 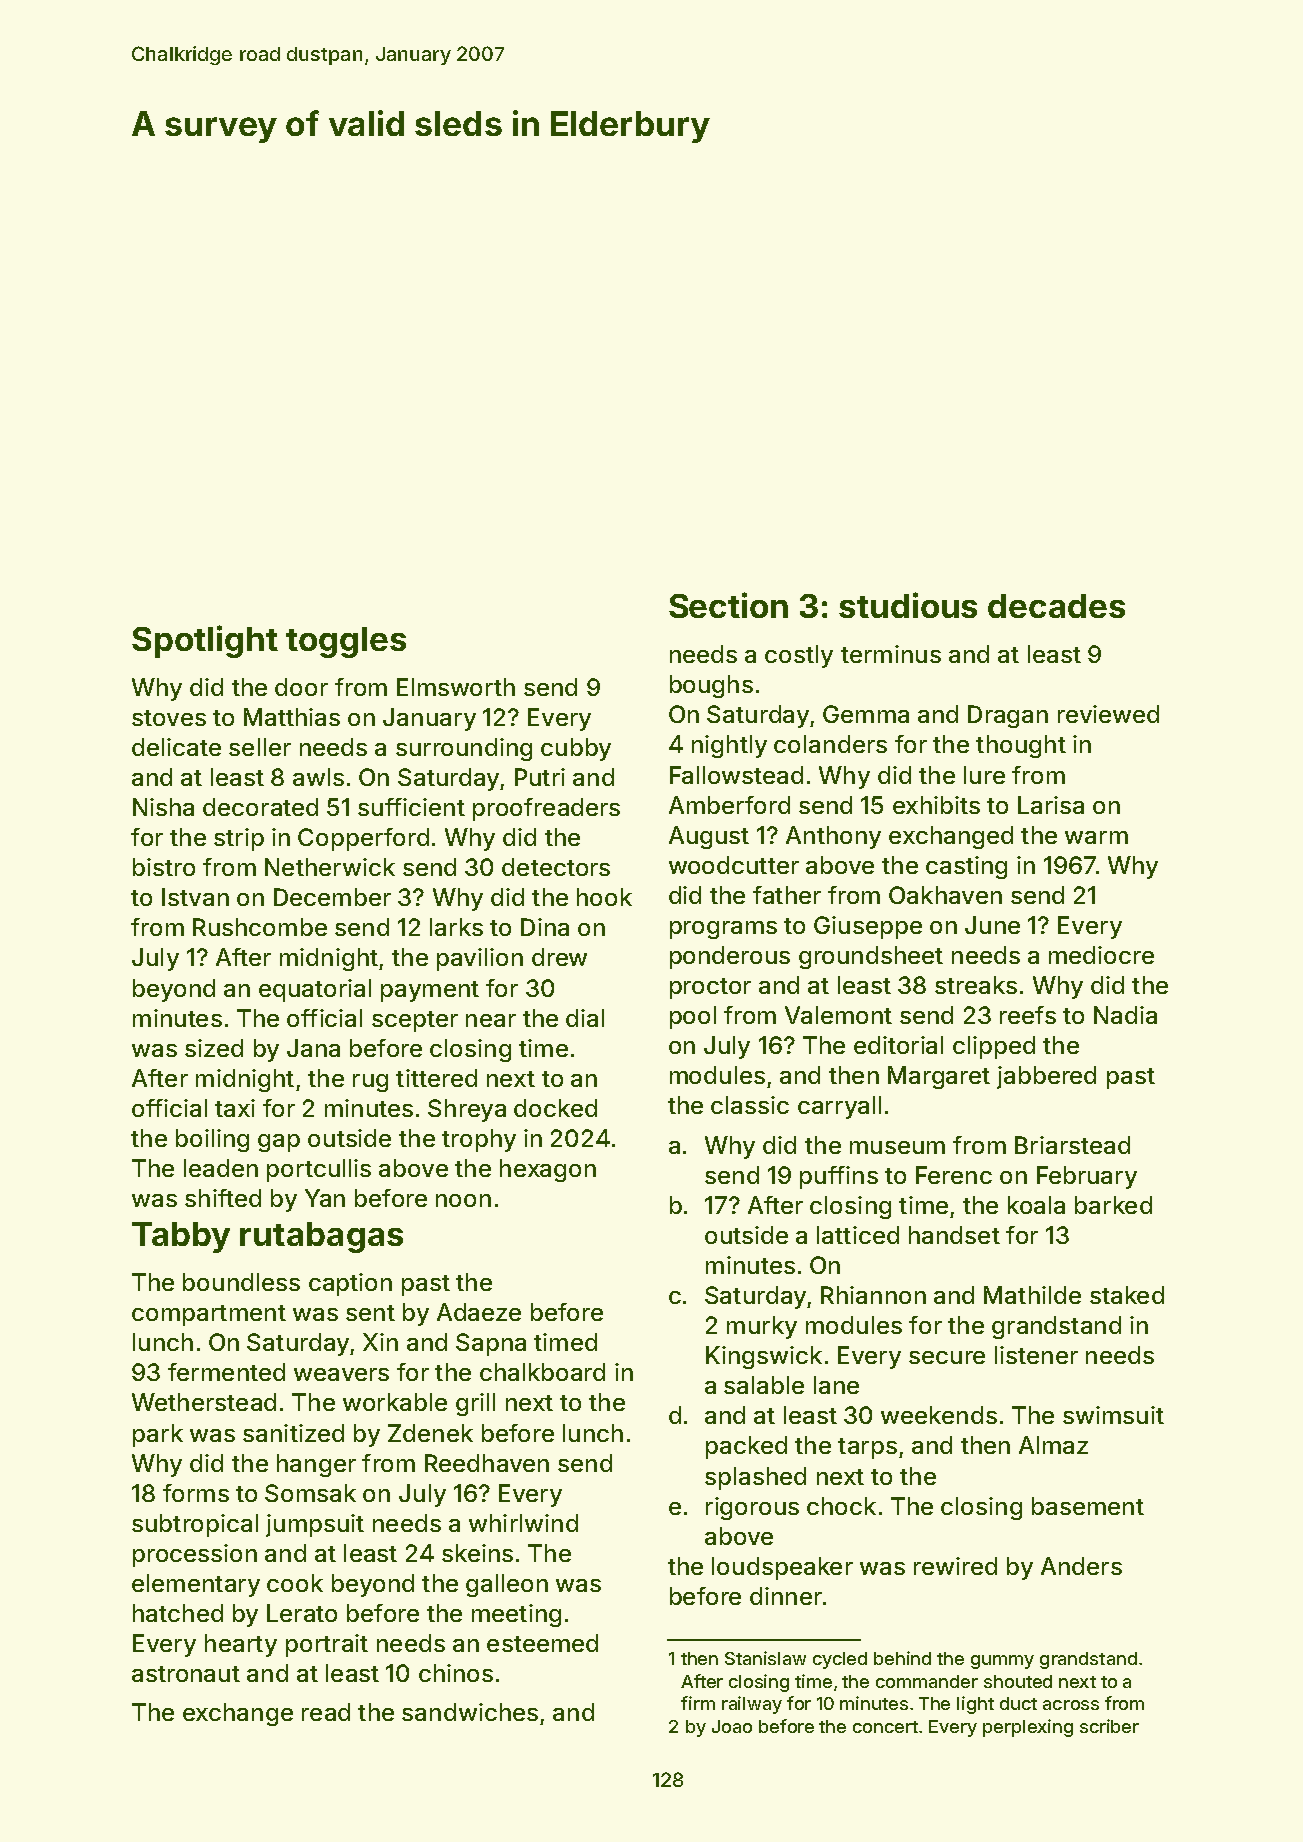 I want to click on decades, so click(x=1056, y=606).
